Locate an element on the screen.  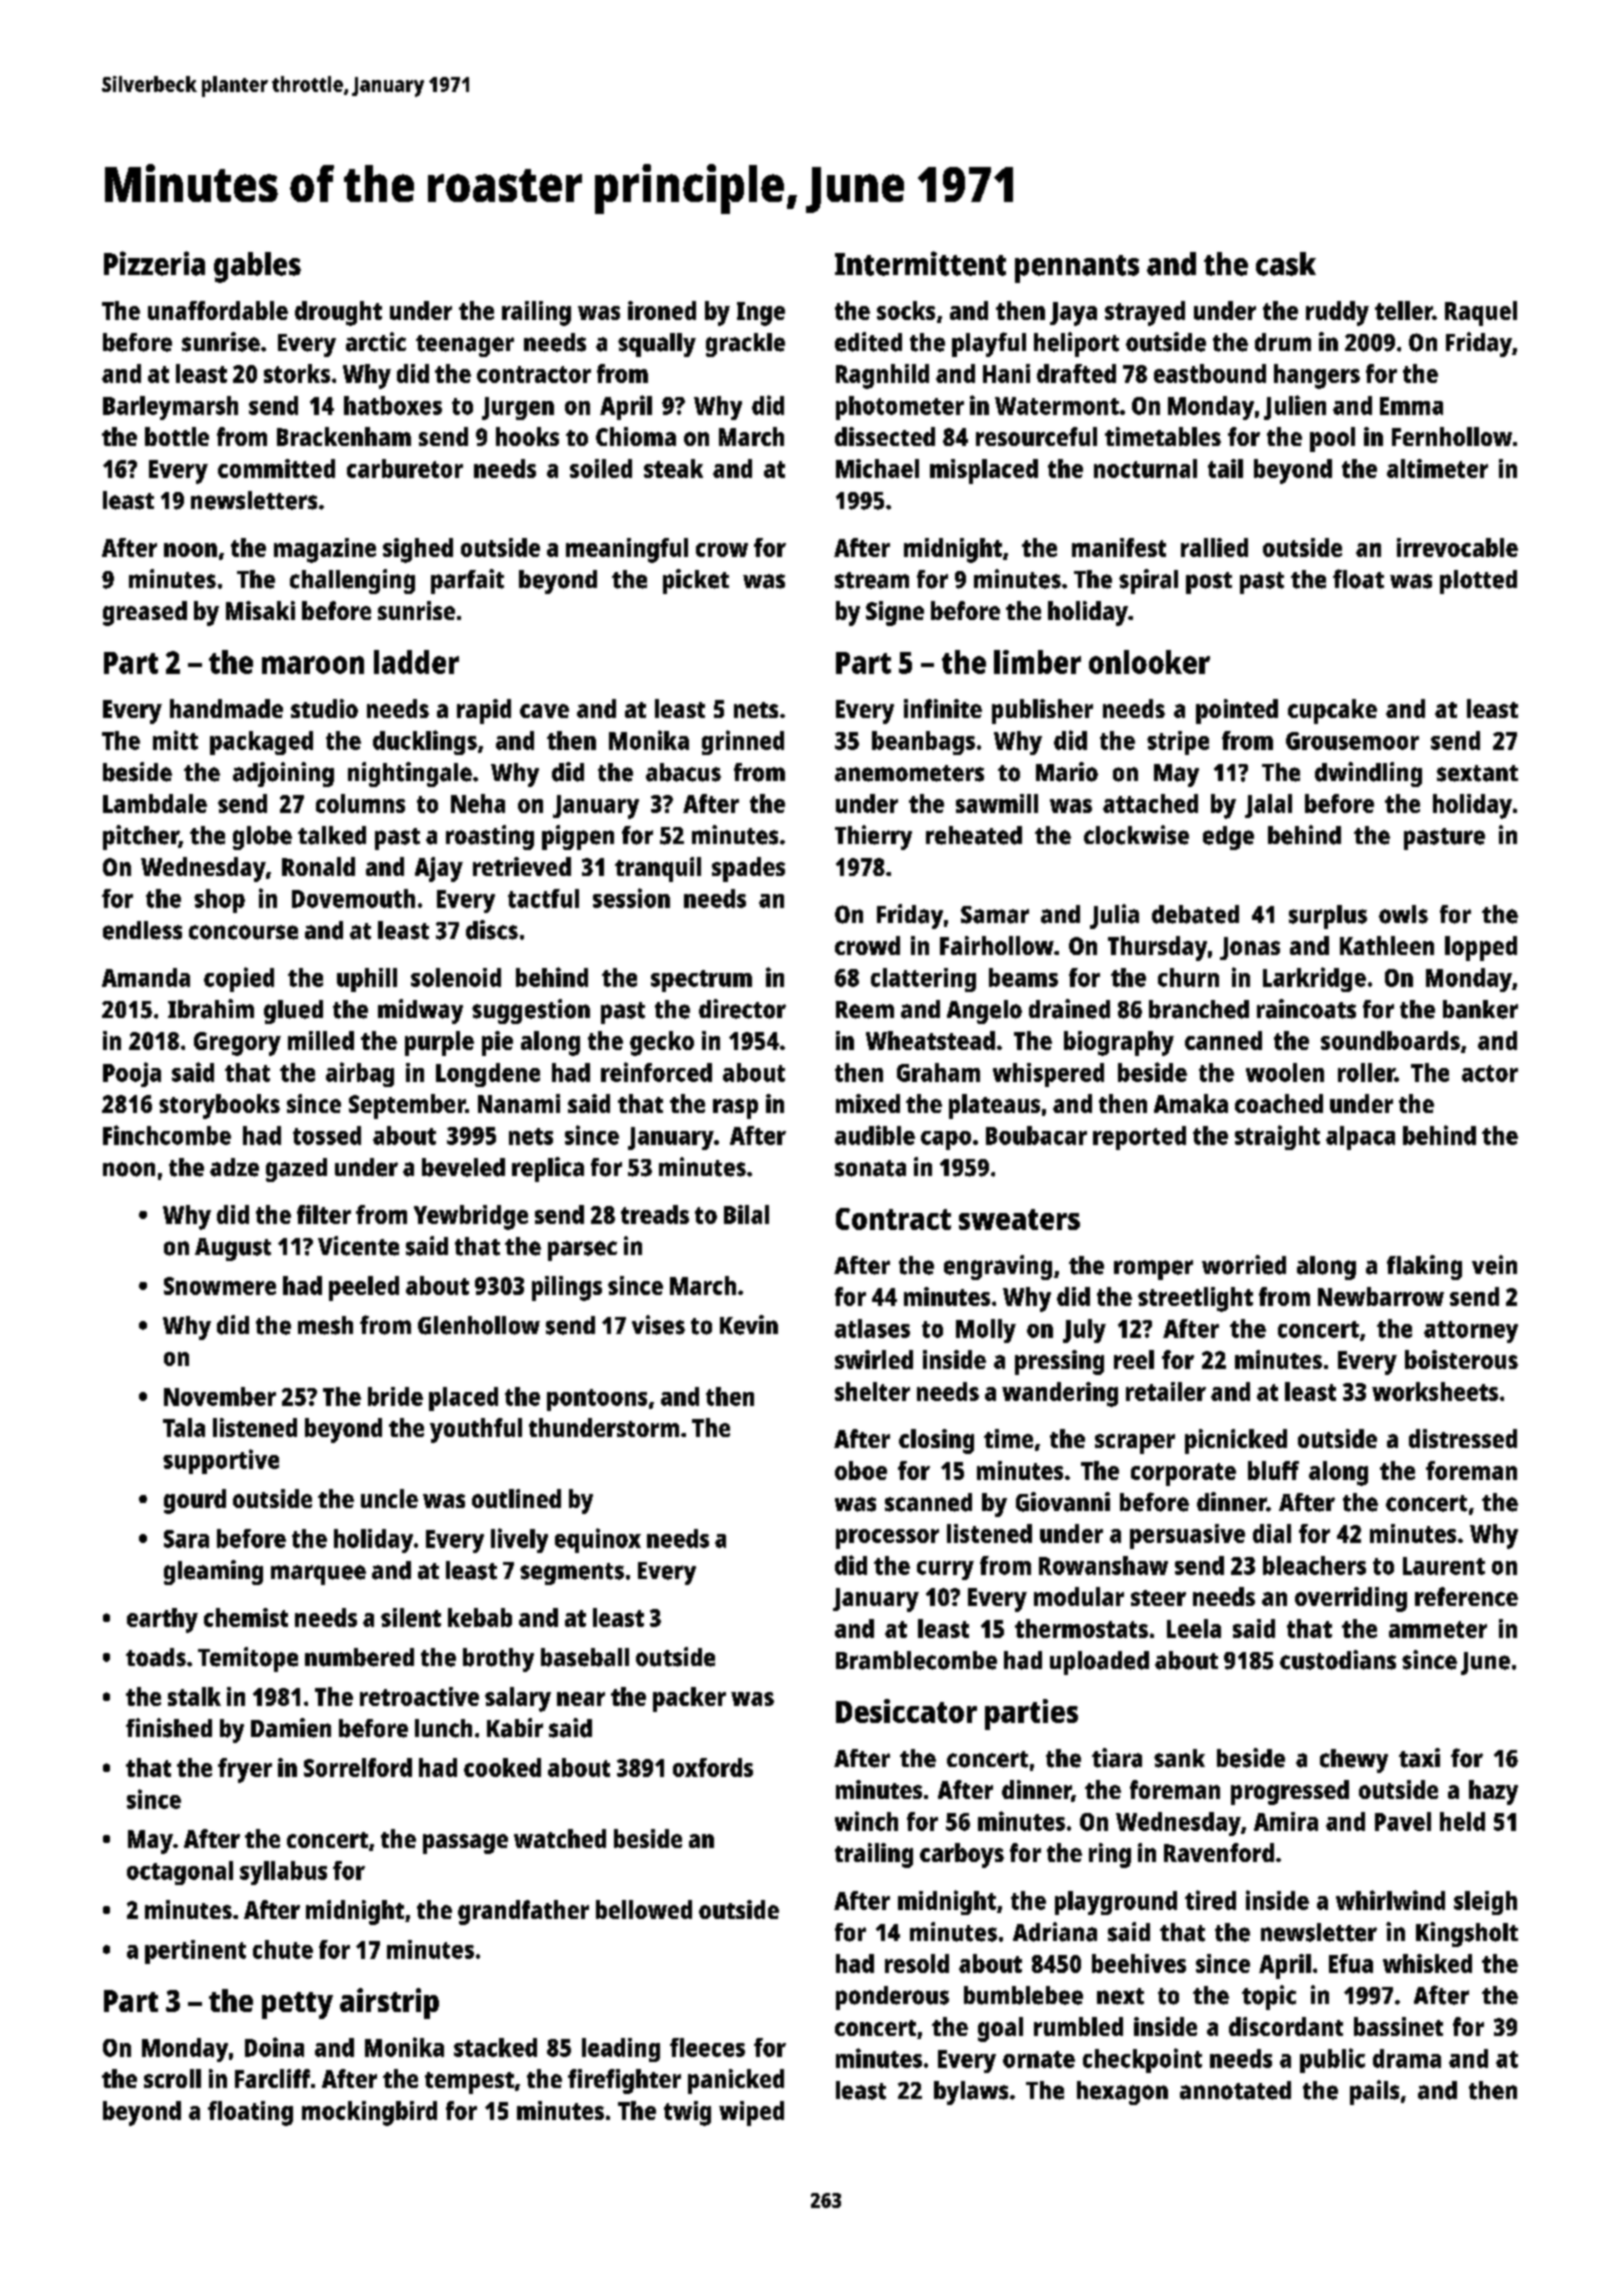
scroll is located at coordinates (172, 2078).
